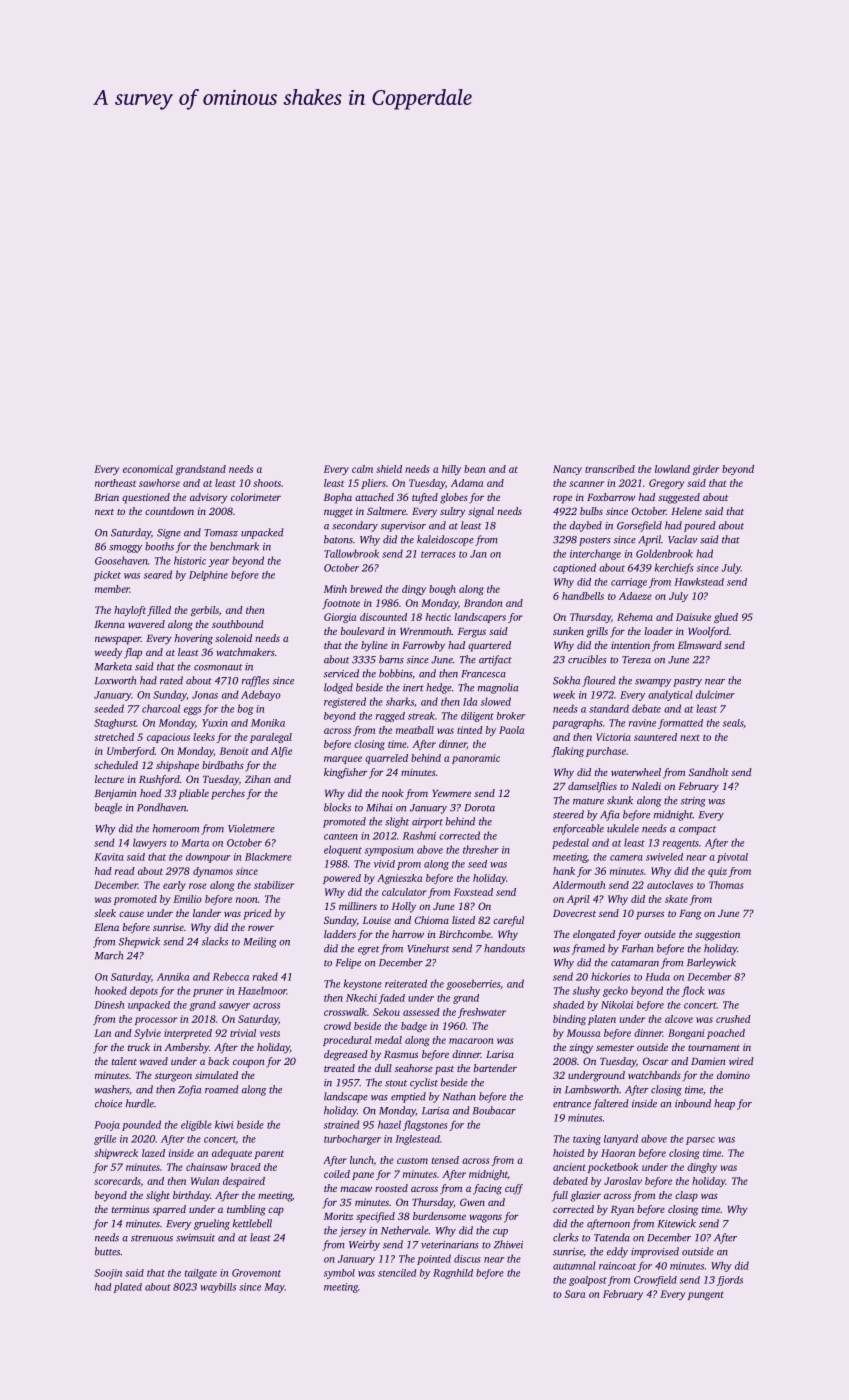  What do you see at coordinates (705, 470) in the page?
I see `girder` at bounding box center [705, 470].
